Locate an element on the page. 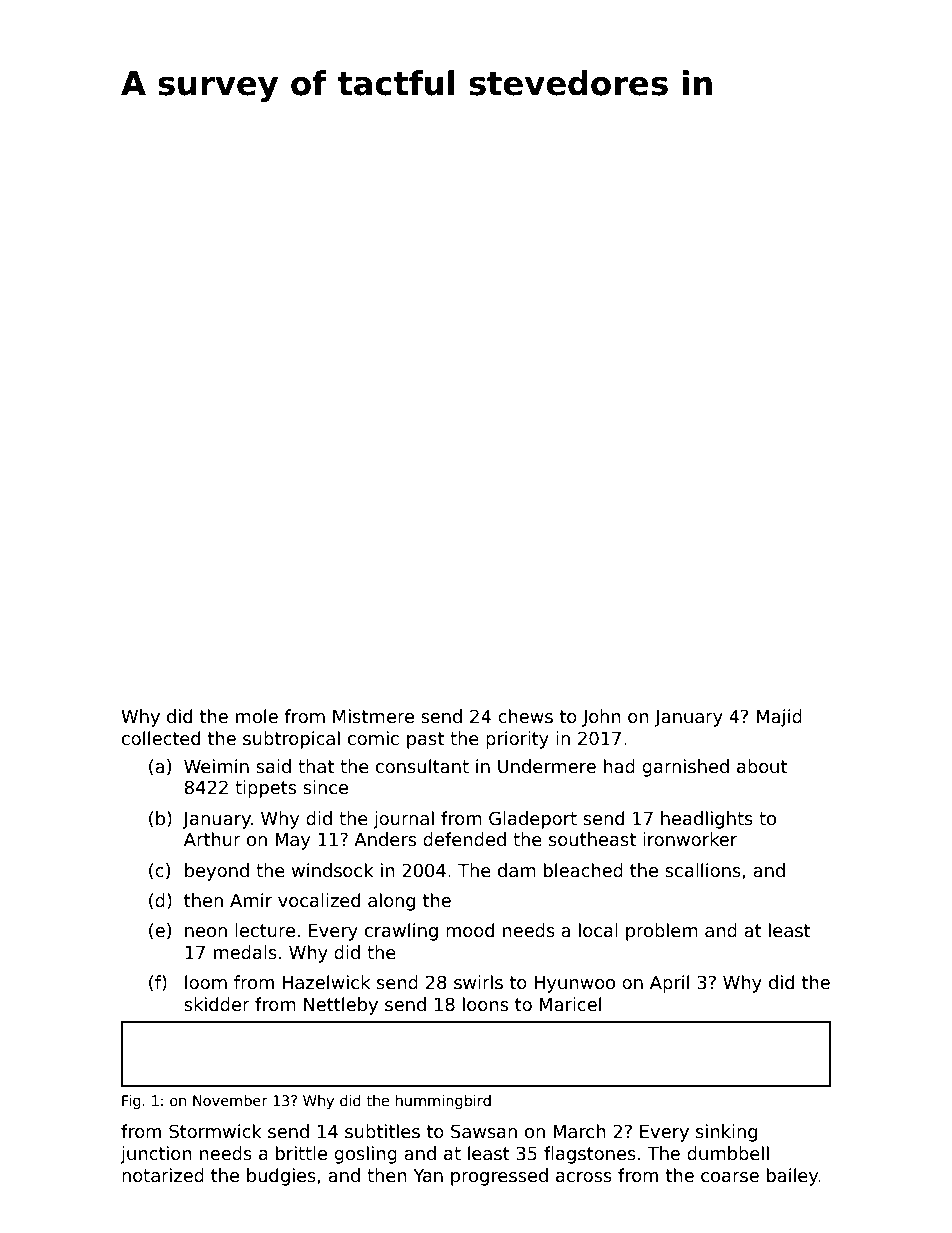 The width and height of the image is (952, 1233). defended is located at coordinates (464, 839).
